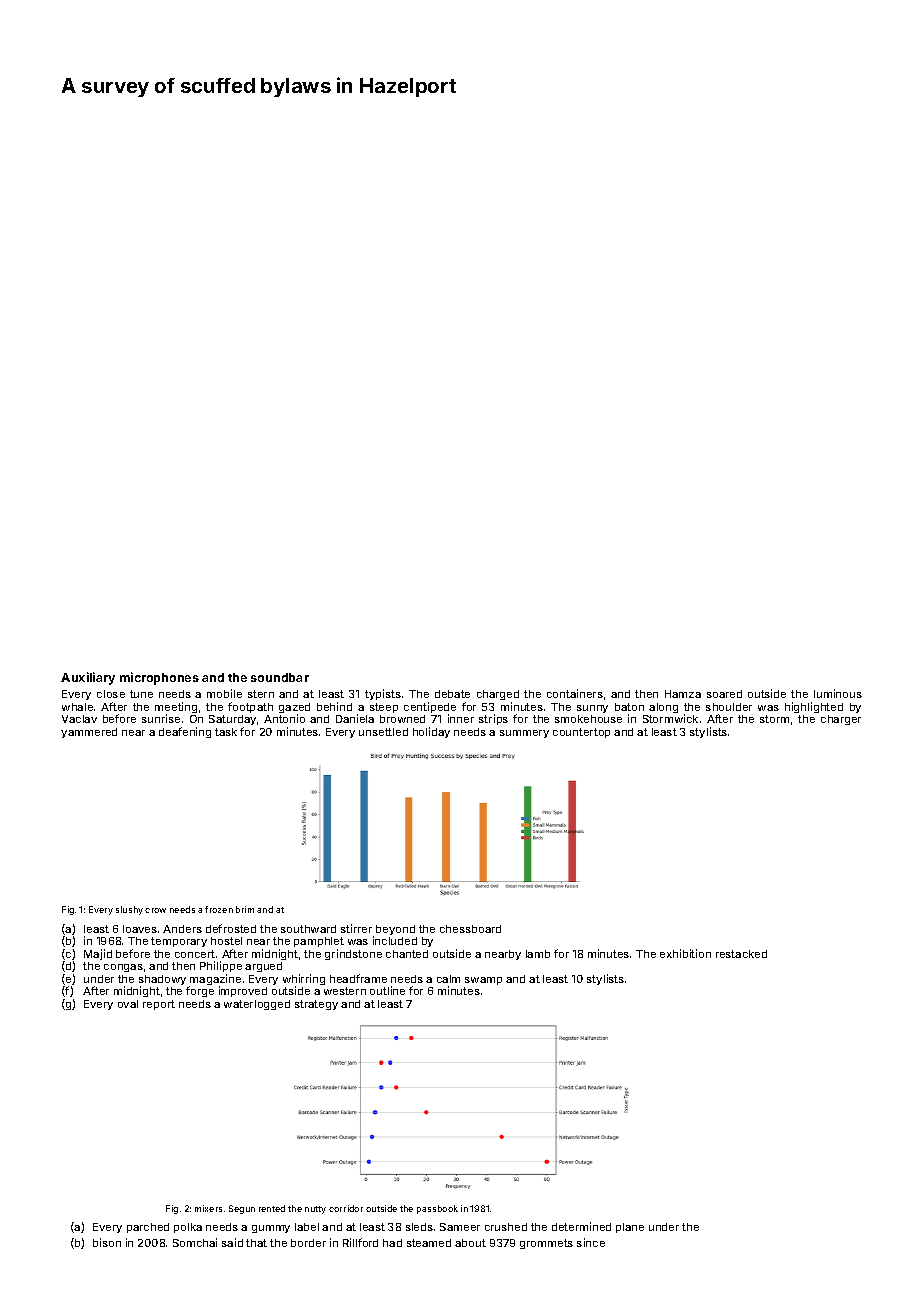  I want to click on brim, so click(245, 909).
